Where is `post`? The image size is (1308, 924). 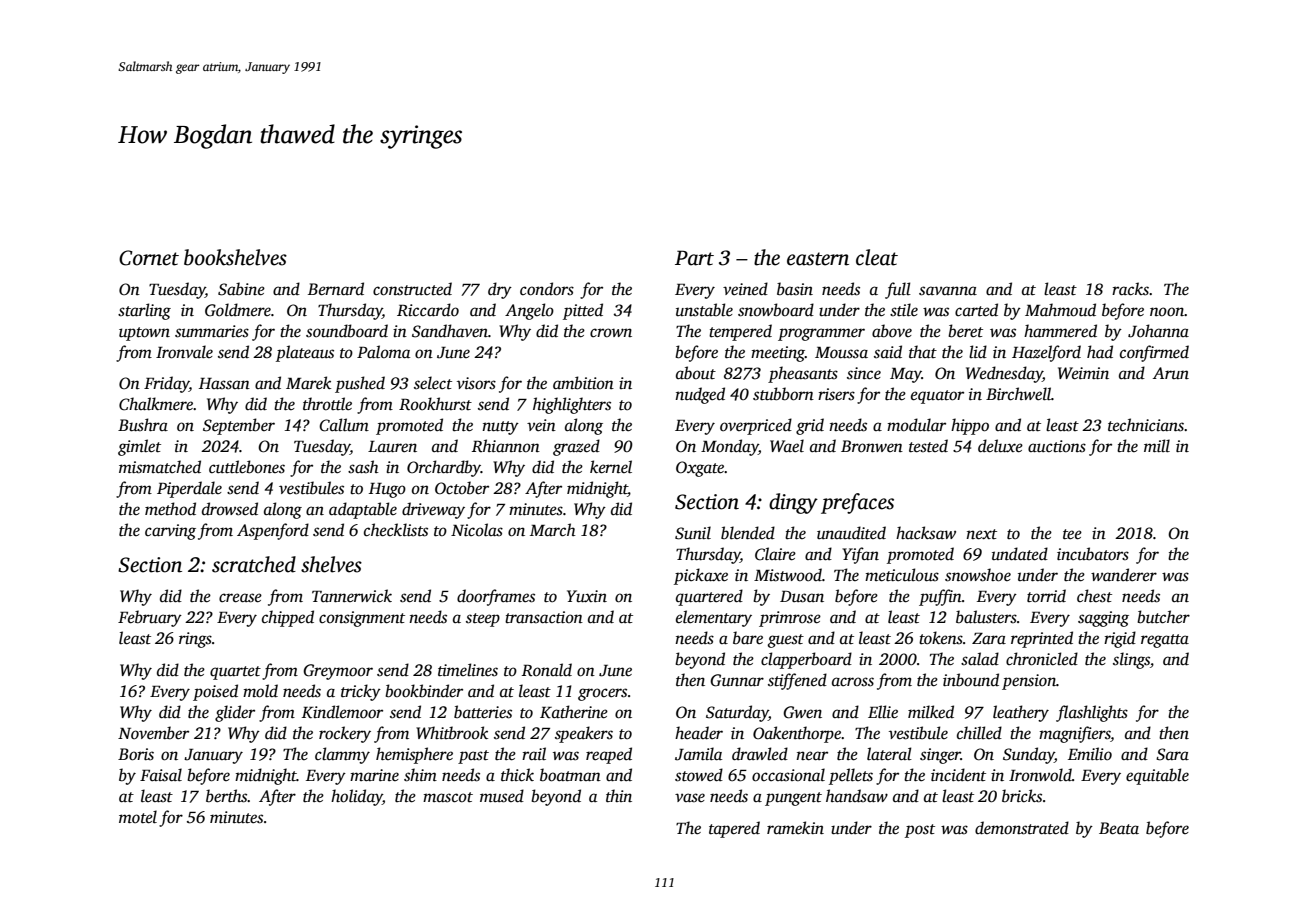 post is located at coordinates (920, 831).
